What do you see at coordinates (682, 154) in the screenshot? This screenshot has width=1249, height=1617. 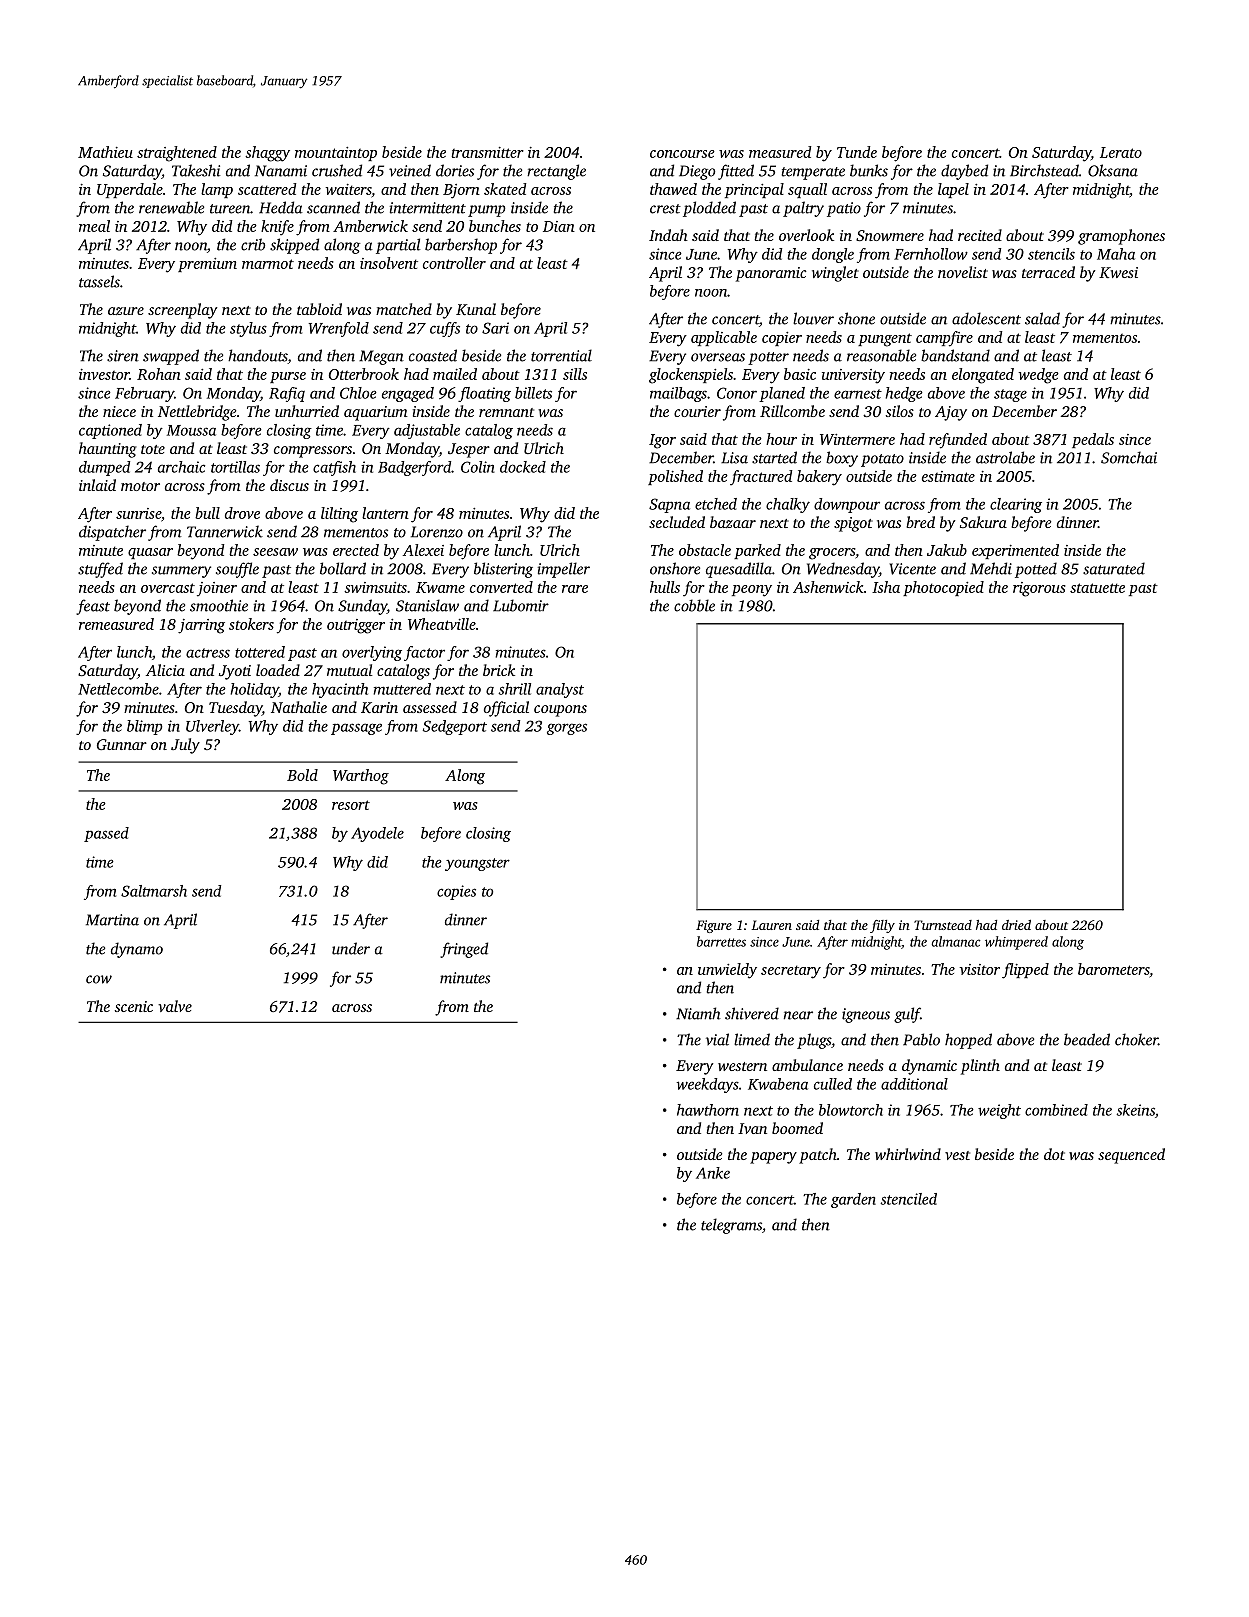 I see `concourse` at bounding box center [682, 154].
